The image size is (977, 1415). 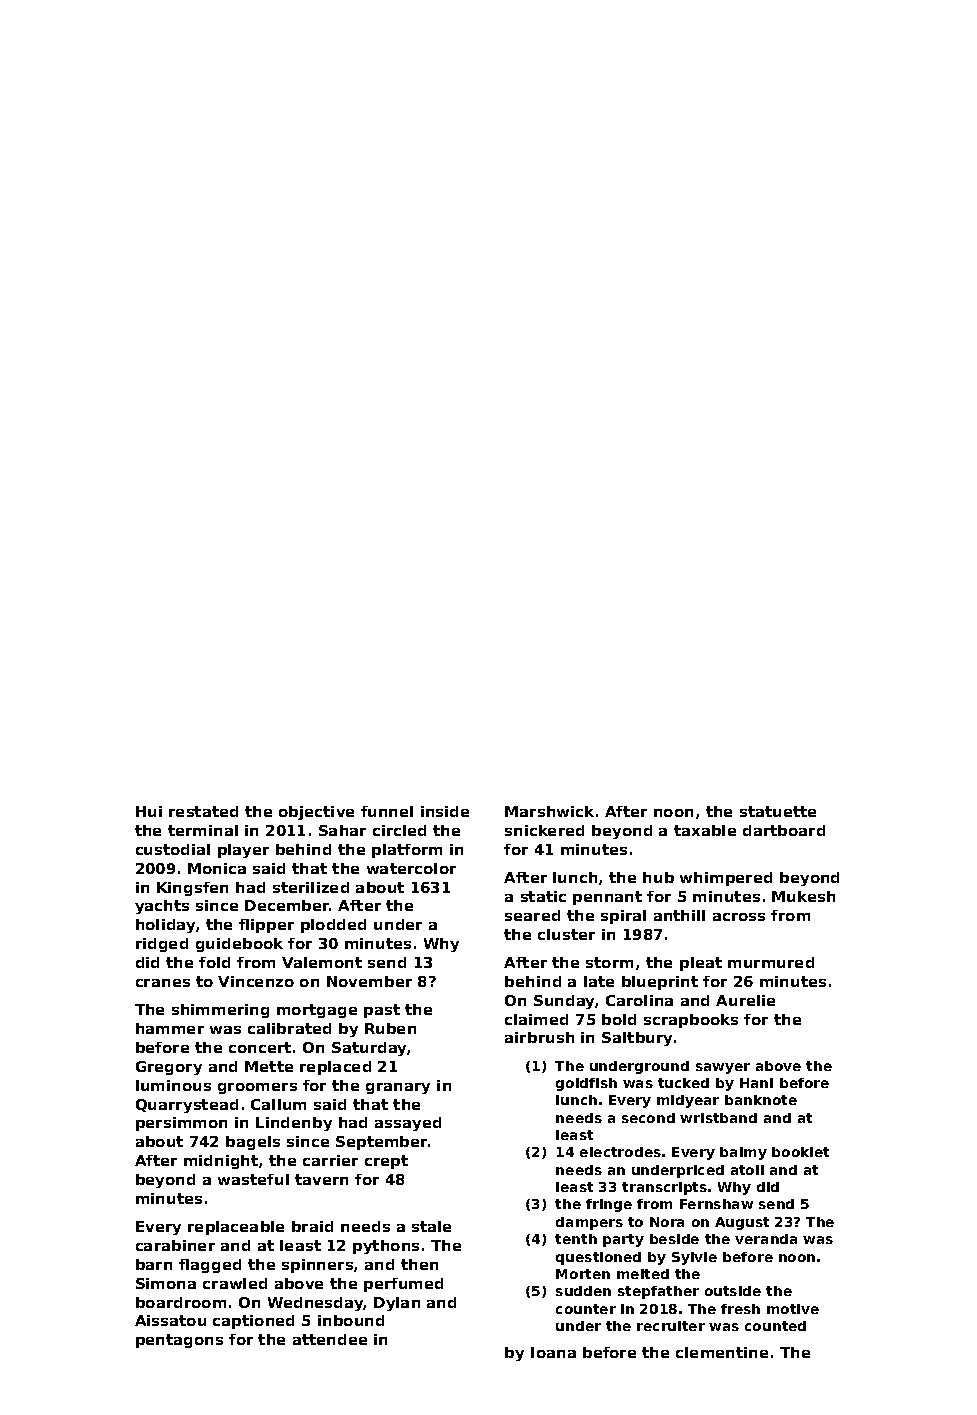 What do you see at coordinates (716, 1204) in the document?
I see `Fernshaw` at bounding box center [716, 1204].
